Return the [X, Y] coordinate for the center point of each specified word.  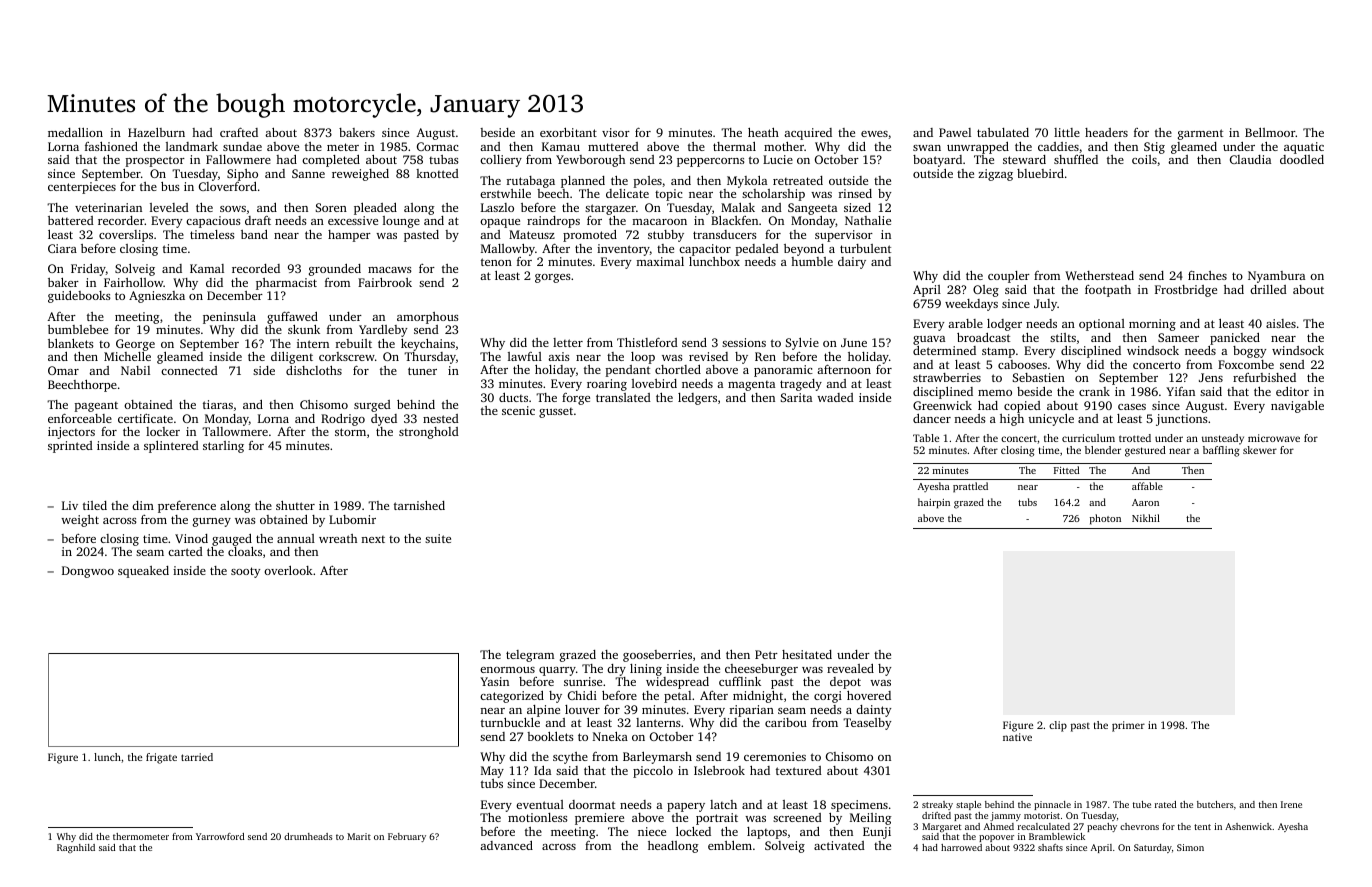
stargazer [610, 209]
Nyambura [1276, 277]
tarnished [419, 505]
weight [80, 521]
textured [799, 770]
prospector [155, 161]
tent [1202, 827]
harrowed [961, 847]
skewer [1260, 450]
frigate [161, 758]
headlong [673, 847]
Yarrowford [220, 836]
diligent [292, 358]
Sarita [796, 397]
